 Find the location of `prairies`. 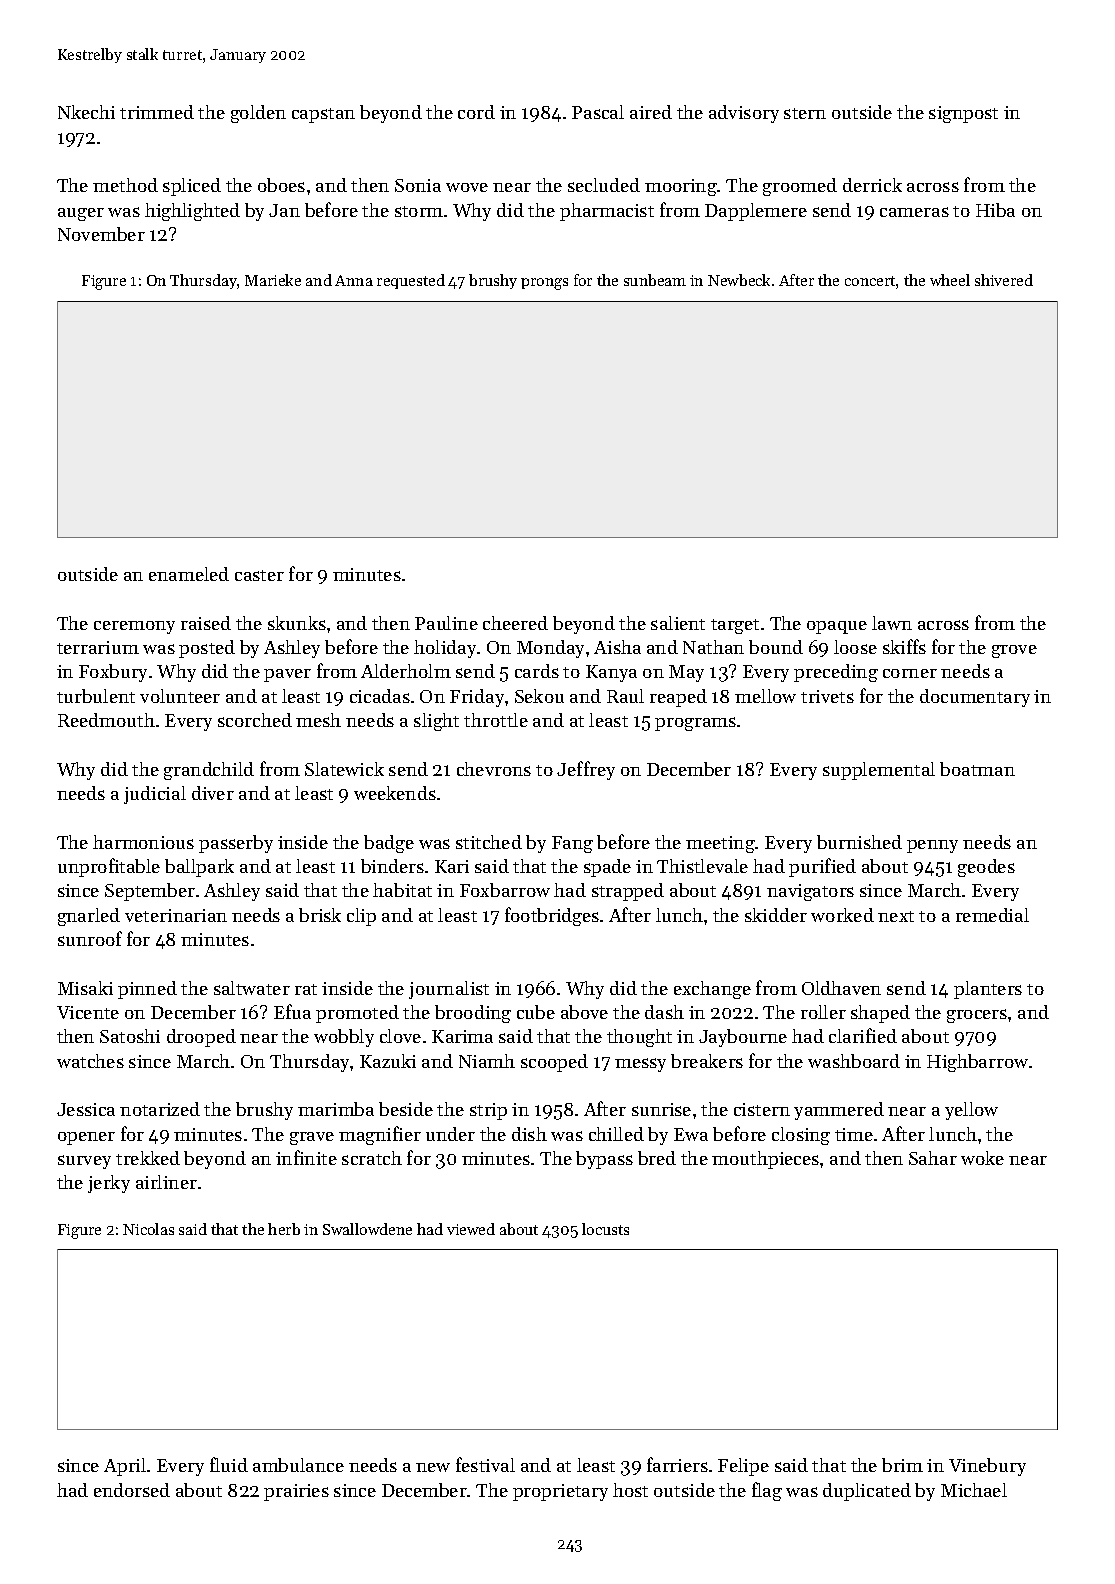

prairies is located at coordinates (296, 1492).
